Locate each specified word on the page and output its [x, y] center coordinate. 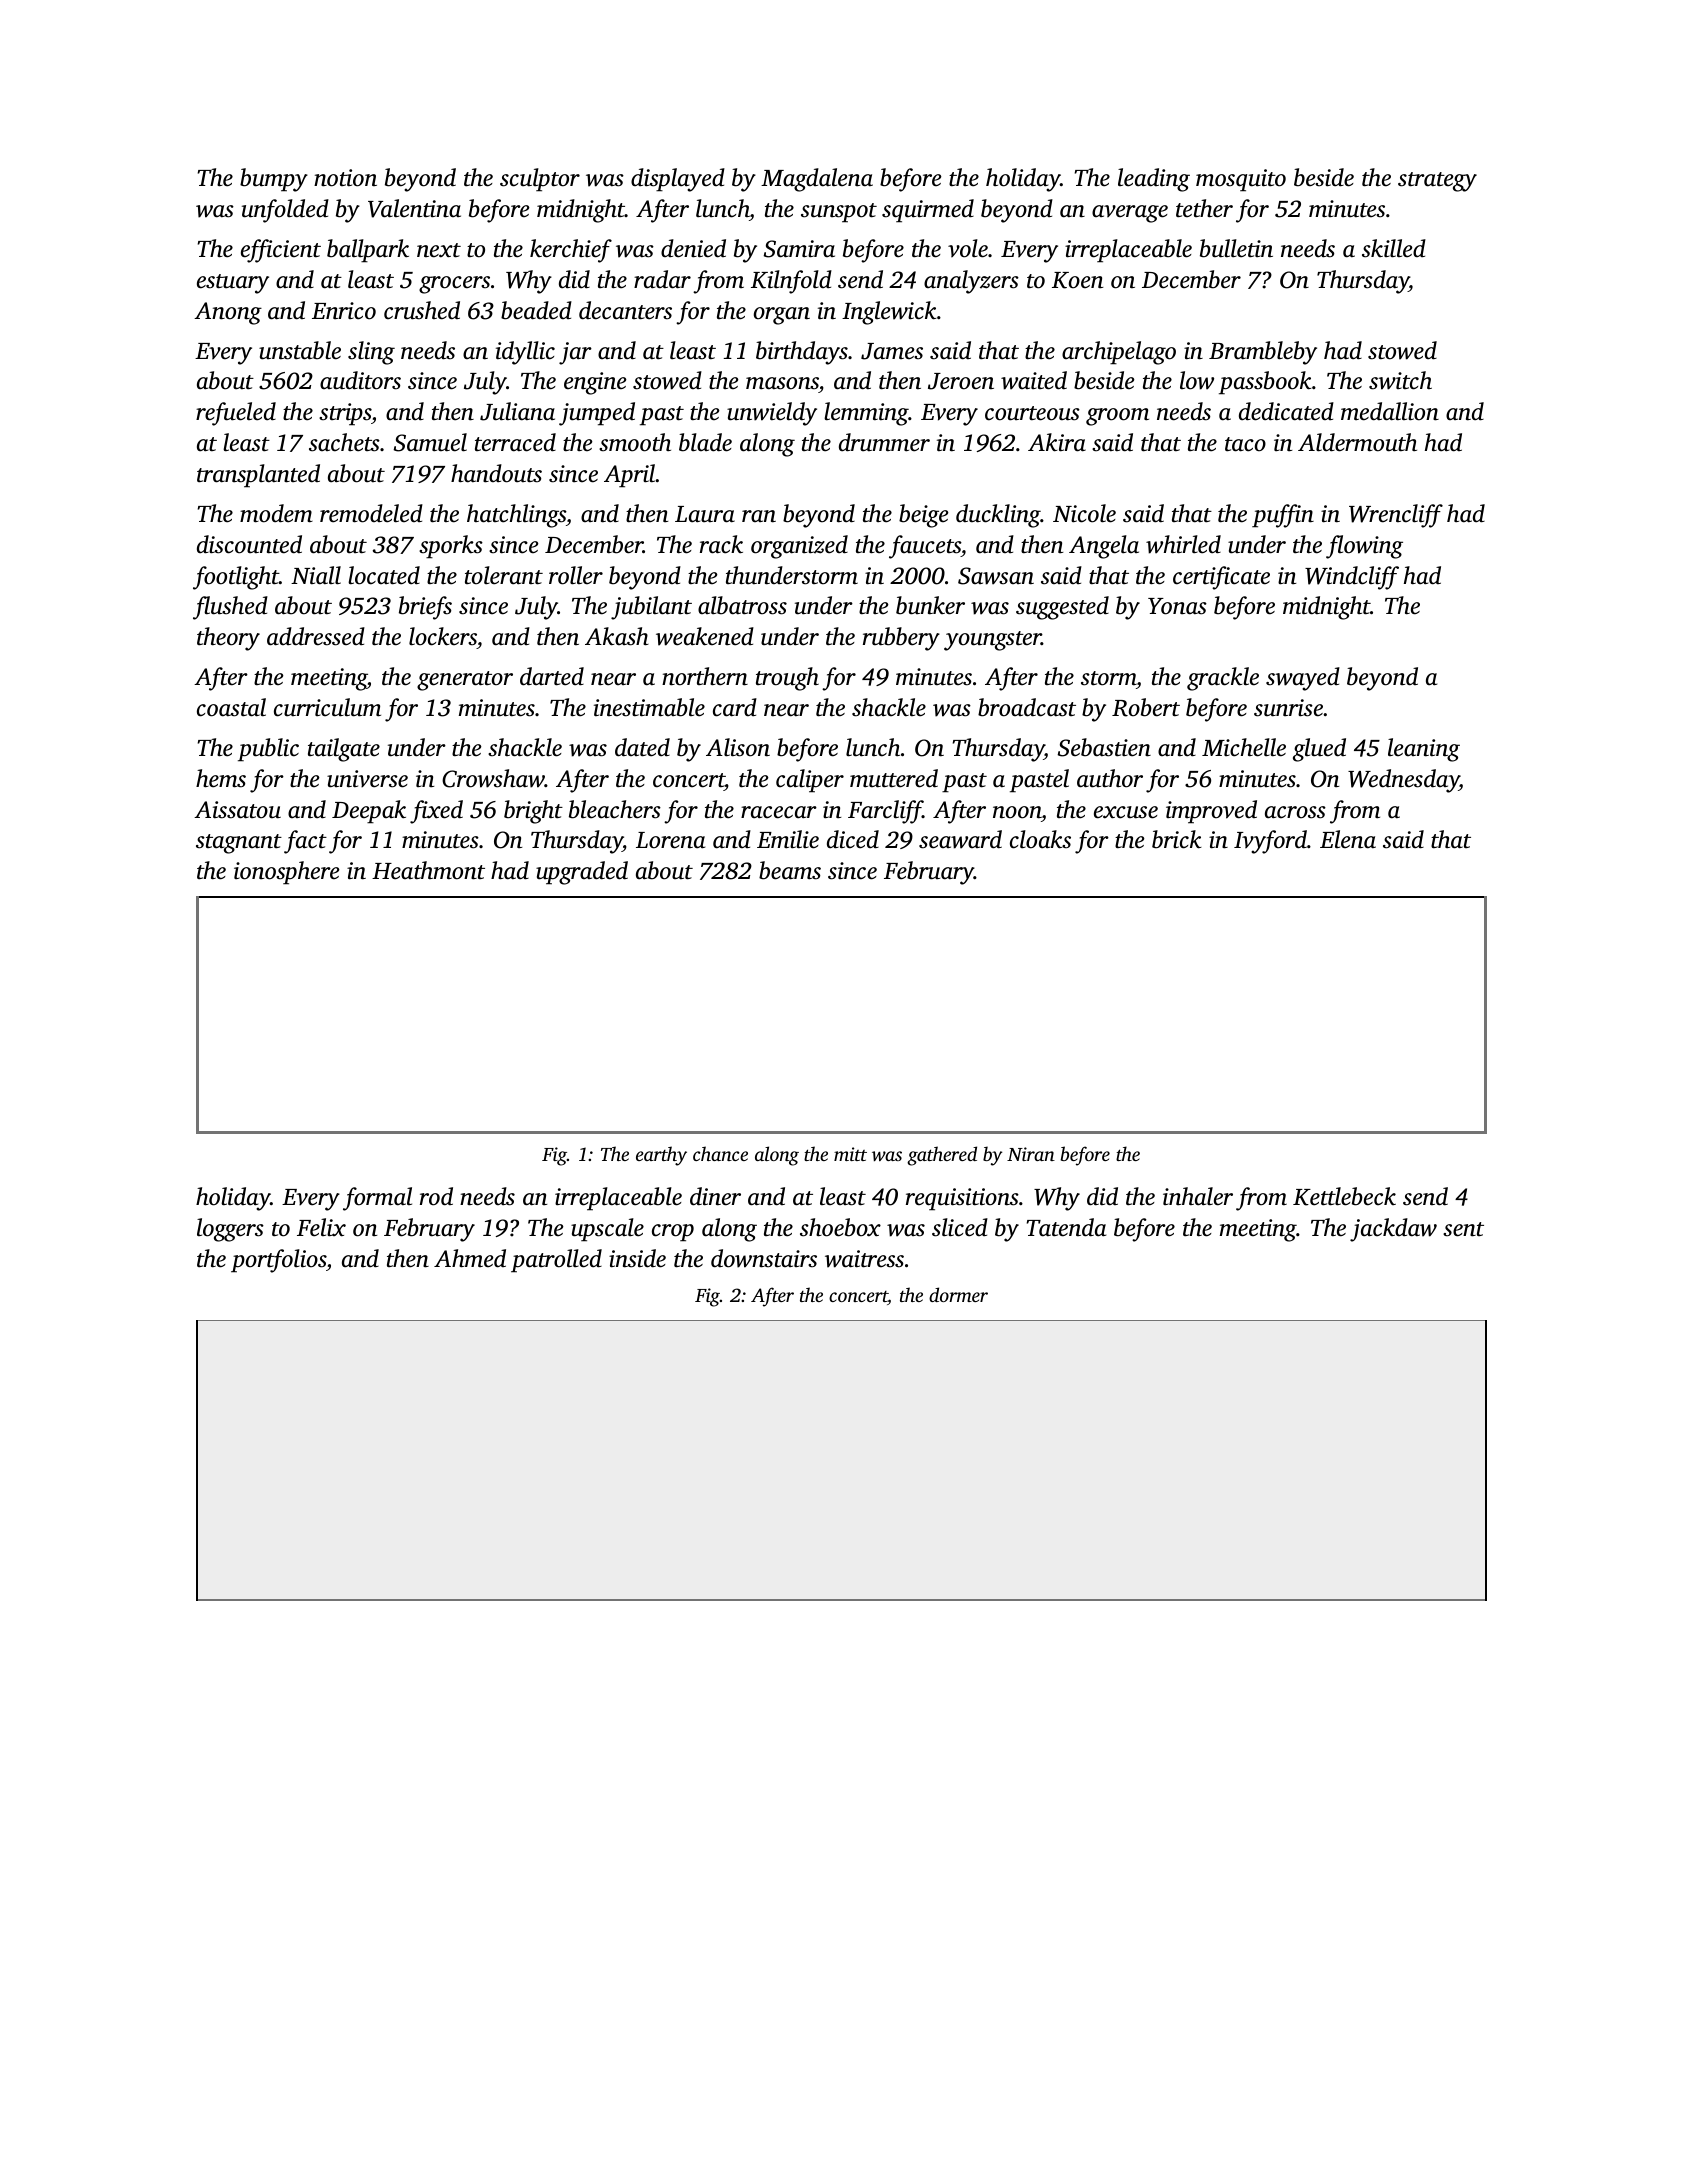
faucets [925, 547]
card [735, 707]
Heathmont [428, 870]
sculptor [540, 180]
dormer [958, 1294]
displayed [678, 180]
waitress [864, 1259]
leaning [1424, 750]
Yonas [1177, 606]
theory [228, 639]
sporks [451, 547]
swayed [1303, 679]
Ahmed [470, 1258]
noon [1017, 812]
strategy [1437, 182]
